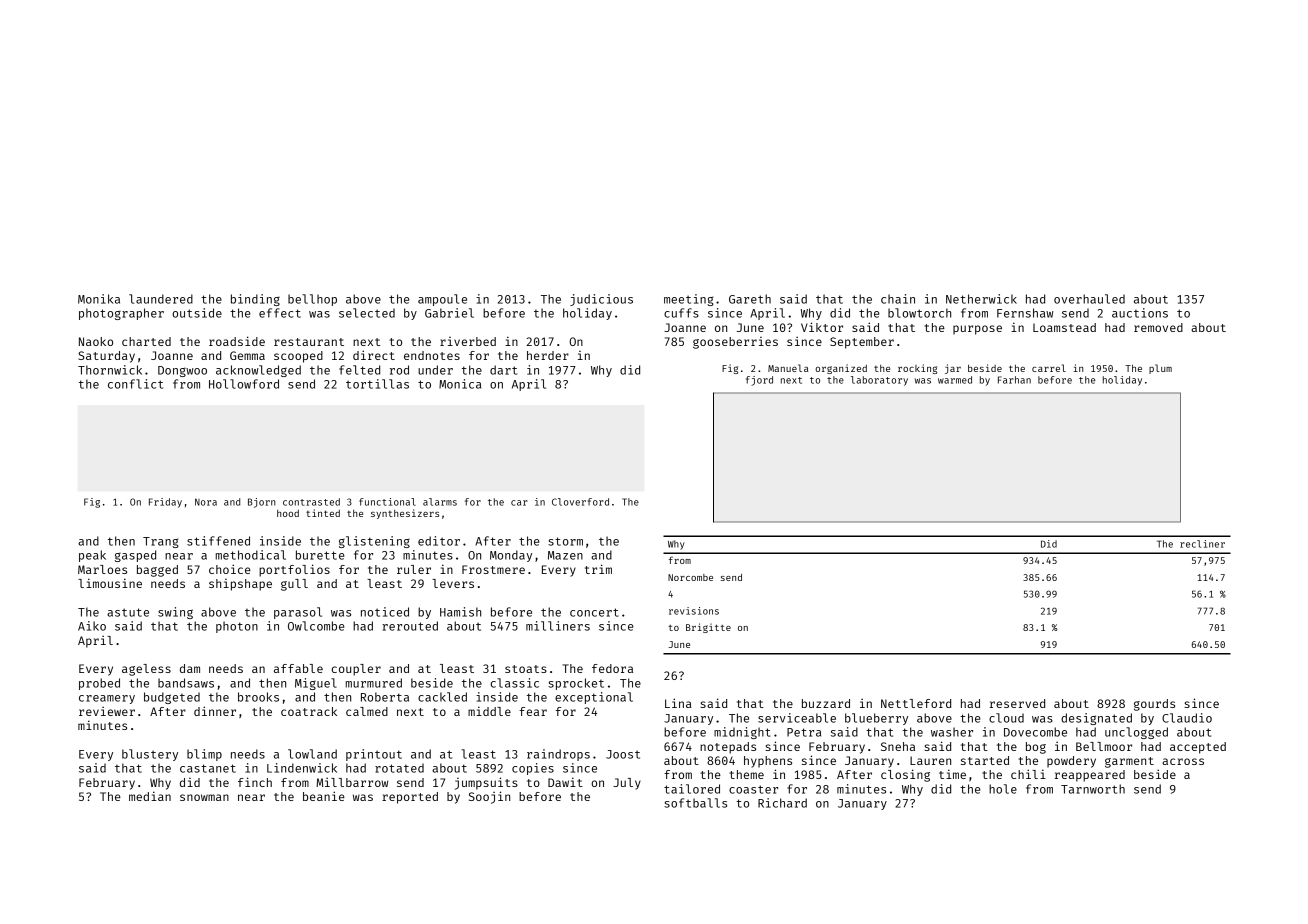 Image resolution: width=1308 pixels, height=924 pixels. Describe the element at coordinates (981, 299) in the image. I see `Netherwick` at that location.
